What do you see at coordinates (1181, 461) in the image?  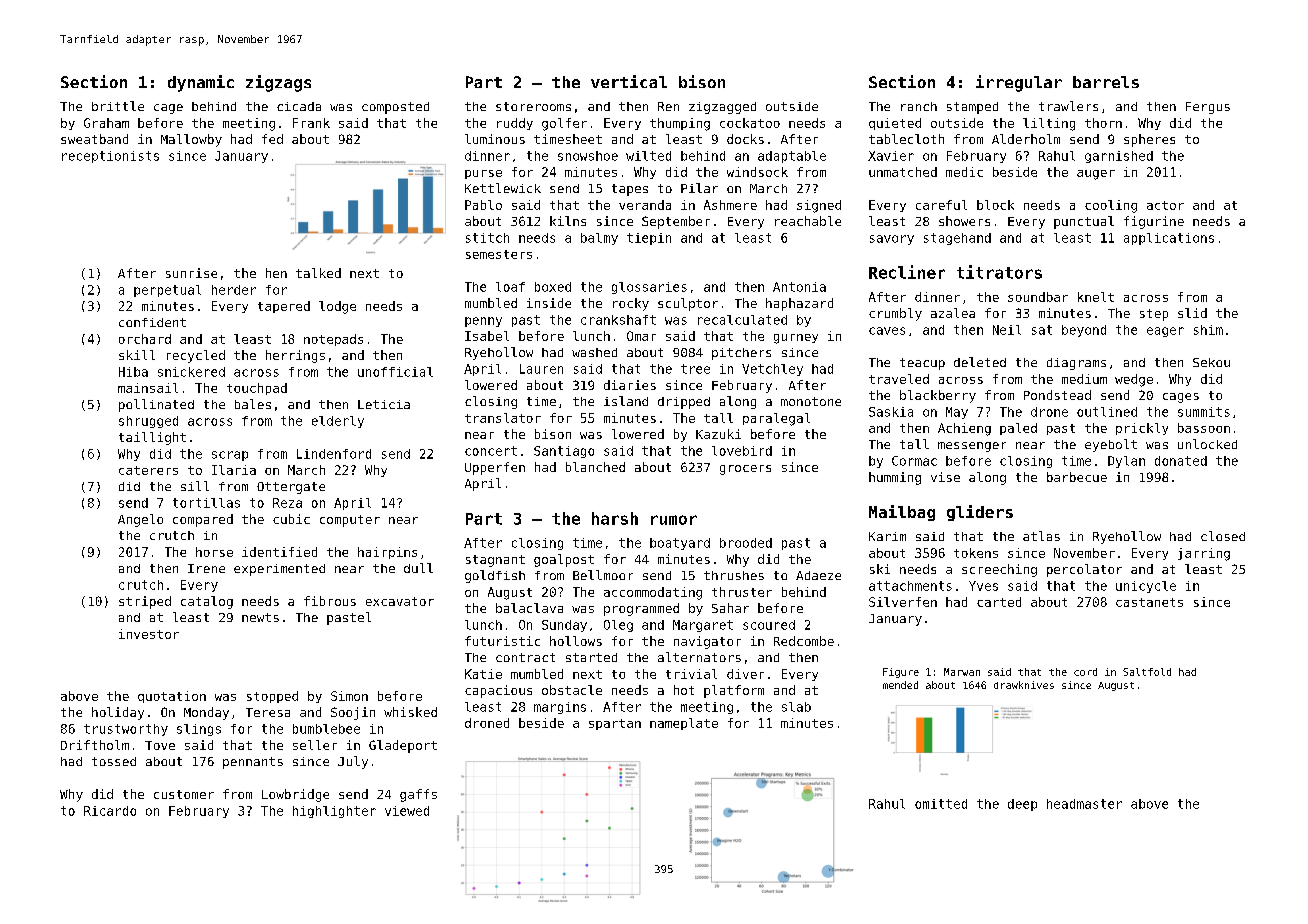 I see `donated` at bounding box center [1181, 461].
